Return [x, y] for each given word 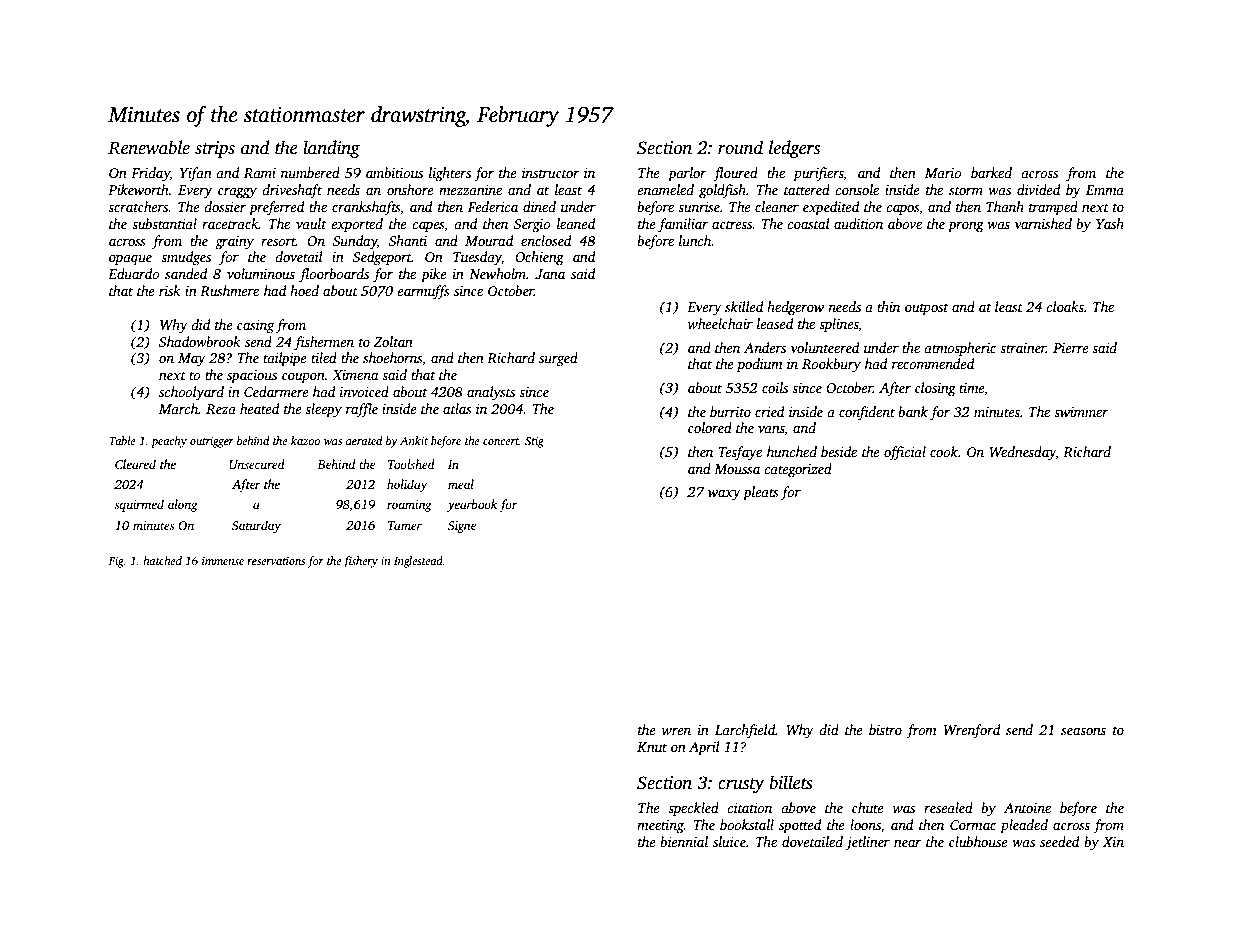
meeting [660, 826]
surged [558, 359]
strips [215, 149]
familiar [683, 225]
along [182, 505]
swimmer [1081, 412]
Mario [943, 173]
